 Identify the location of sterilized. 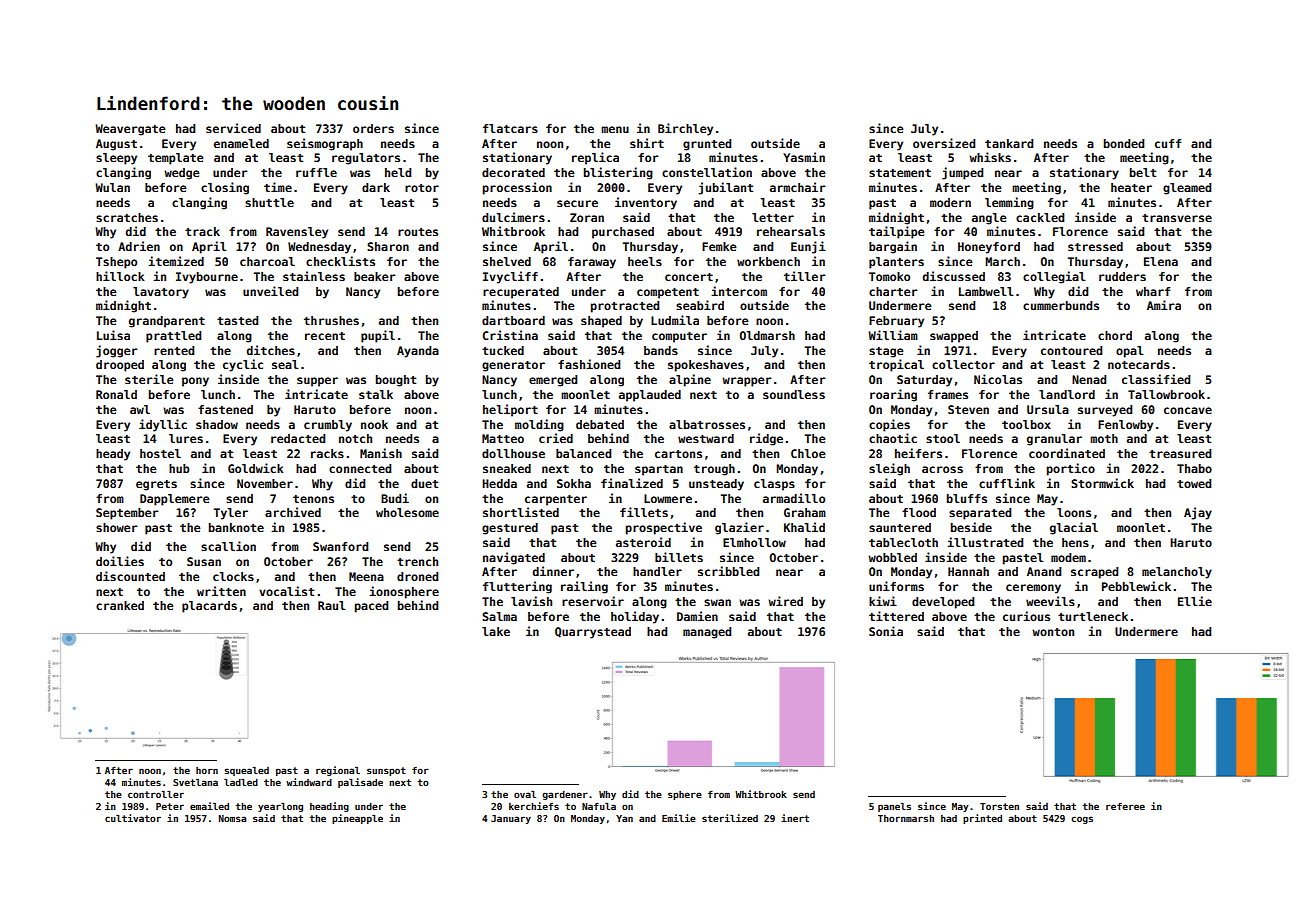
(730, 818).
